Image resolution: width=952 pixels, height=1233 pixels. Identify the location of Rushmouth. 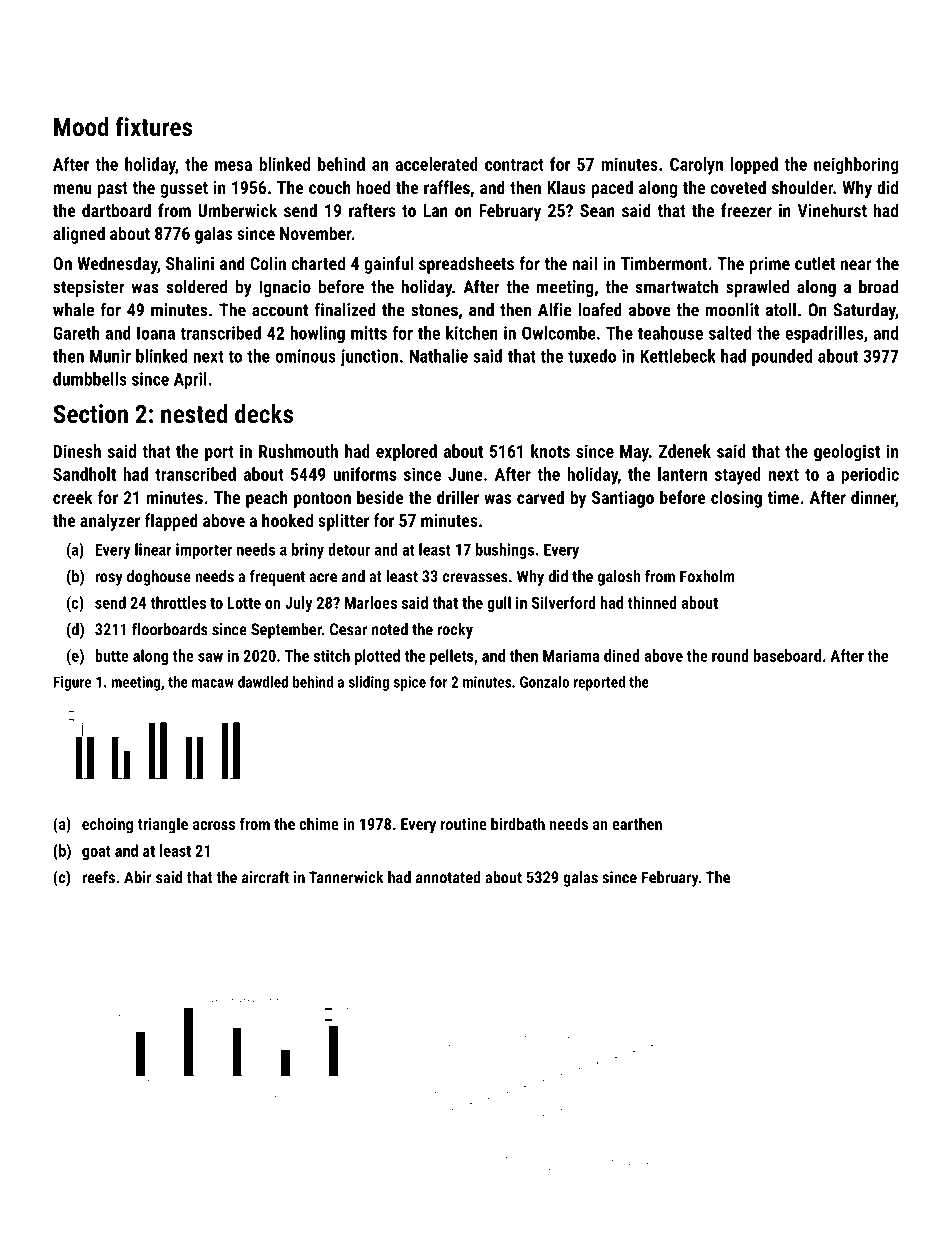
(298, 451).
